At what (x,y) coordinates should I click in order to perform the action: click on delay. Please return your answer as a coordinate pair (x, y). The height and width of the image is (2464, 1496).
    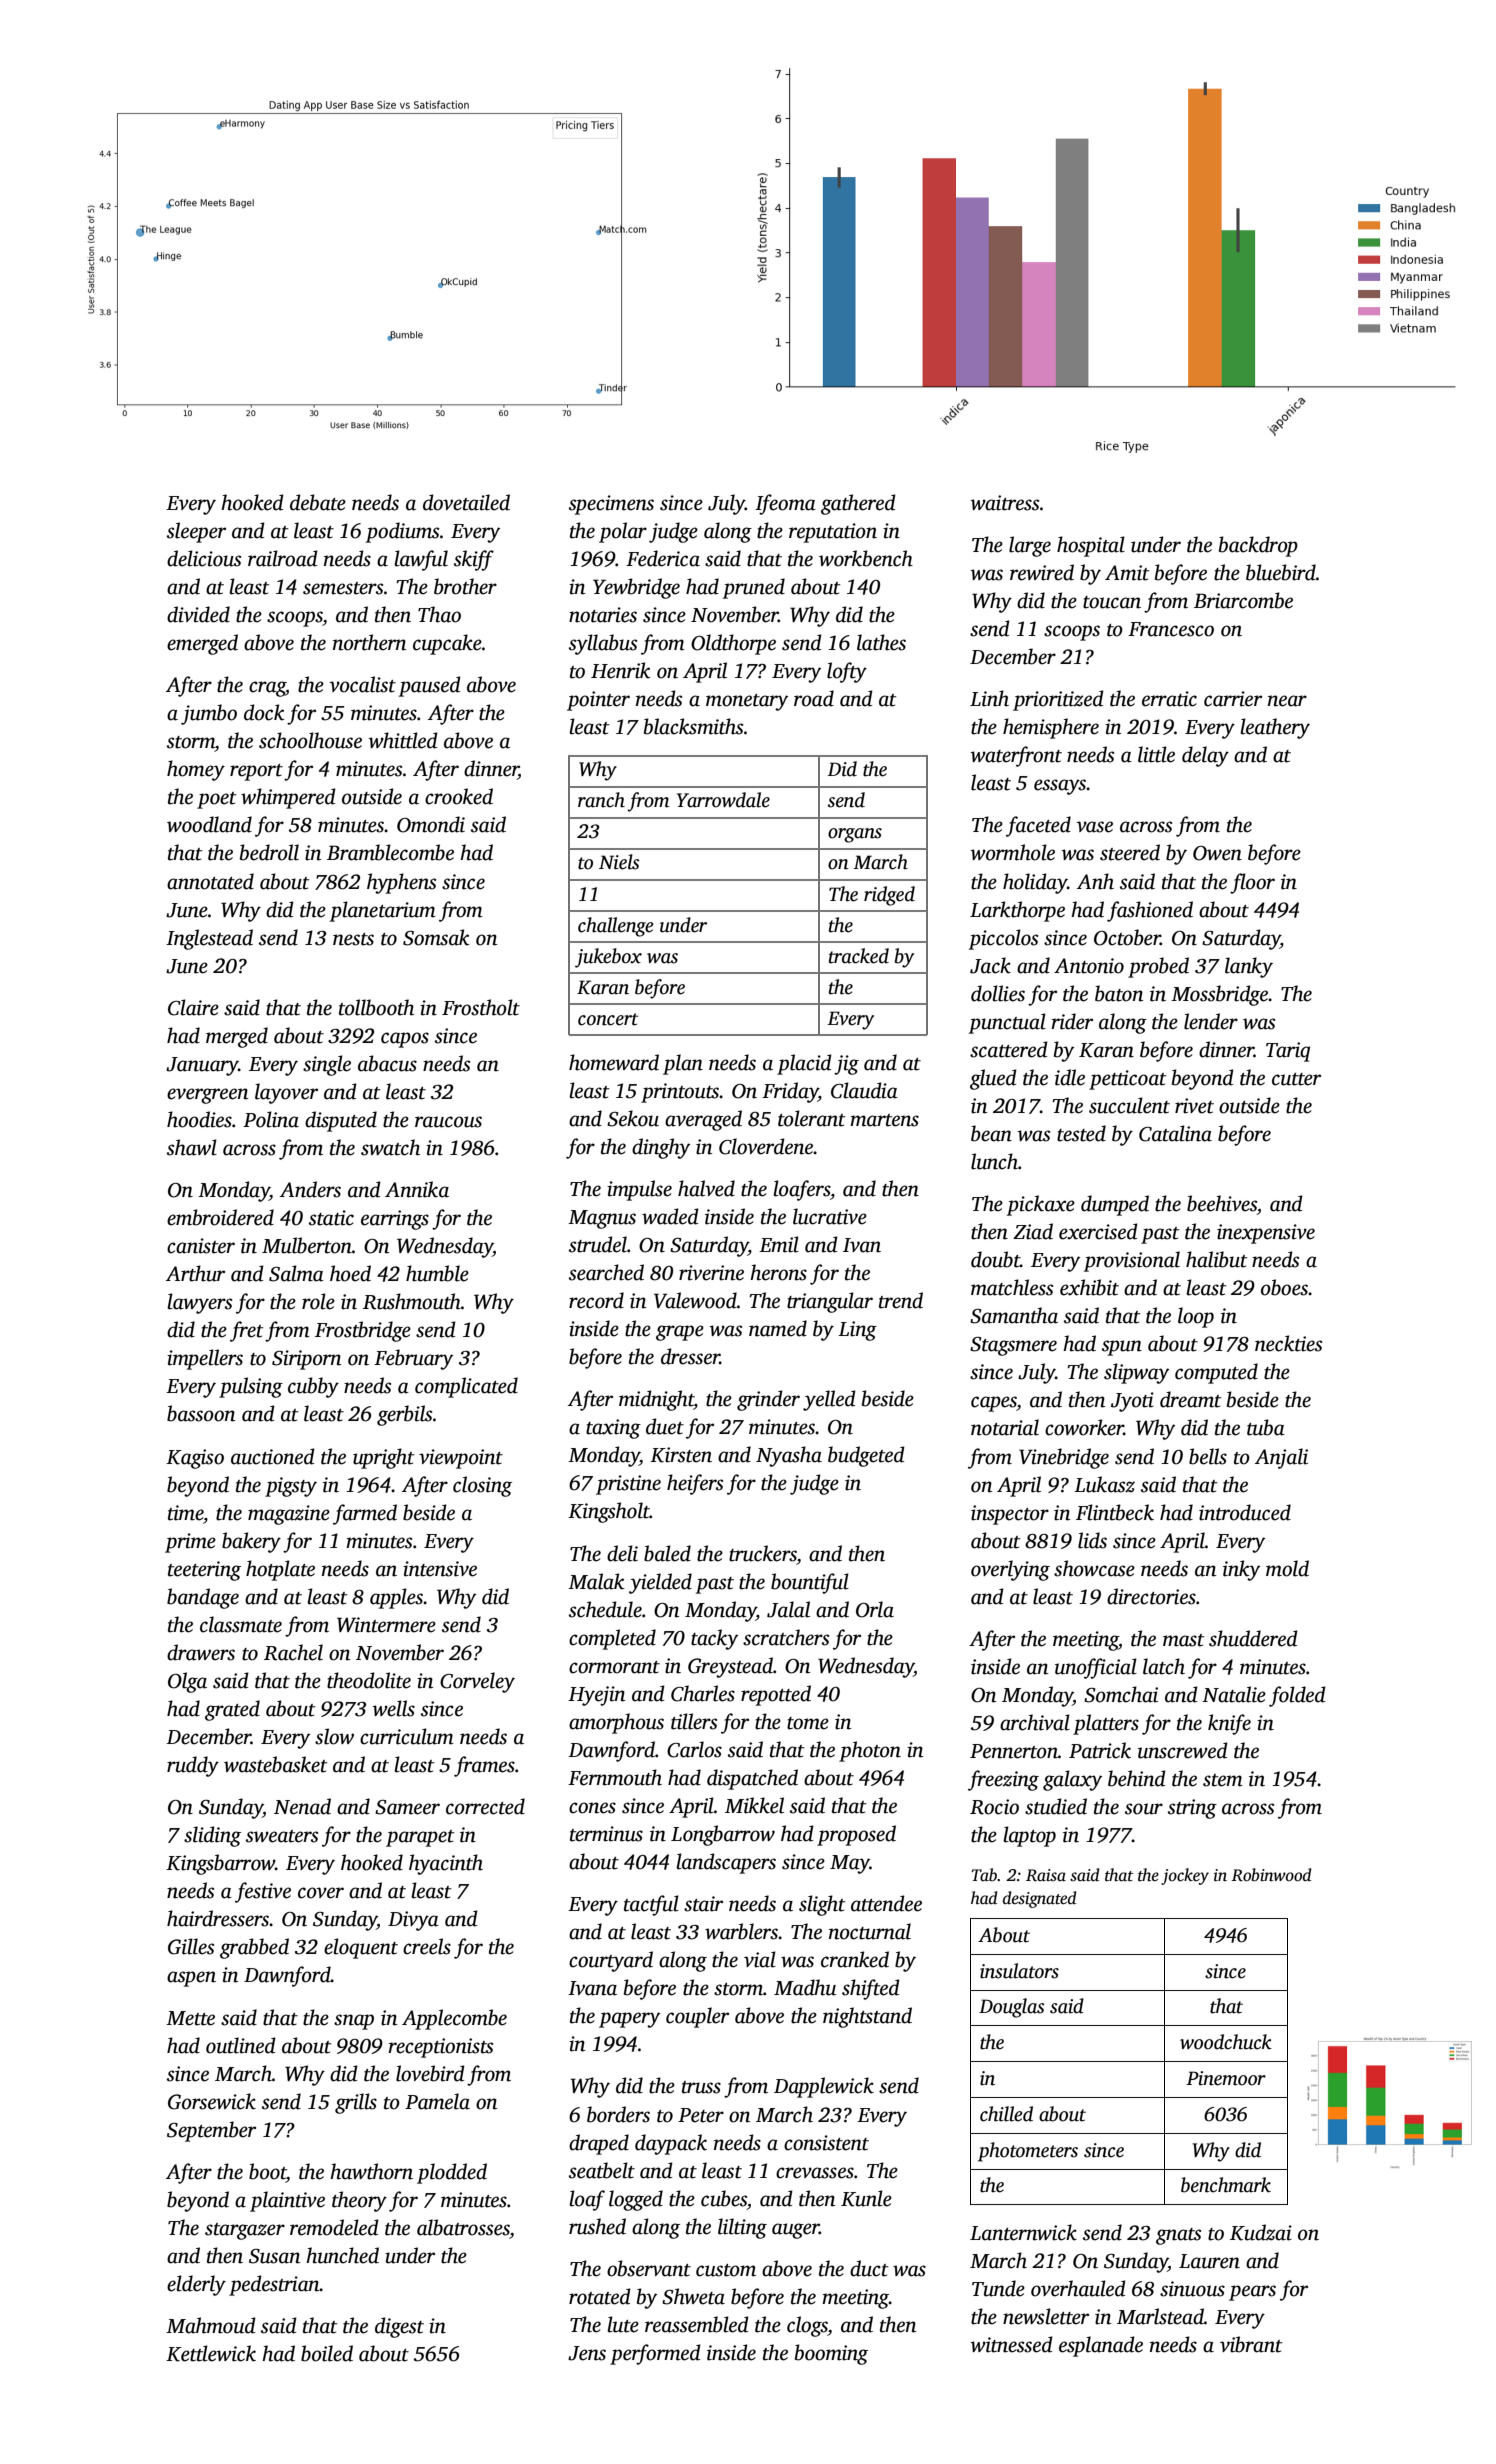
    Looking at the image, I should click on (1205, 756).
